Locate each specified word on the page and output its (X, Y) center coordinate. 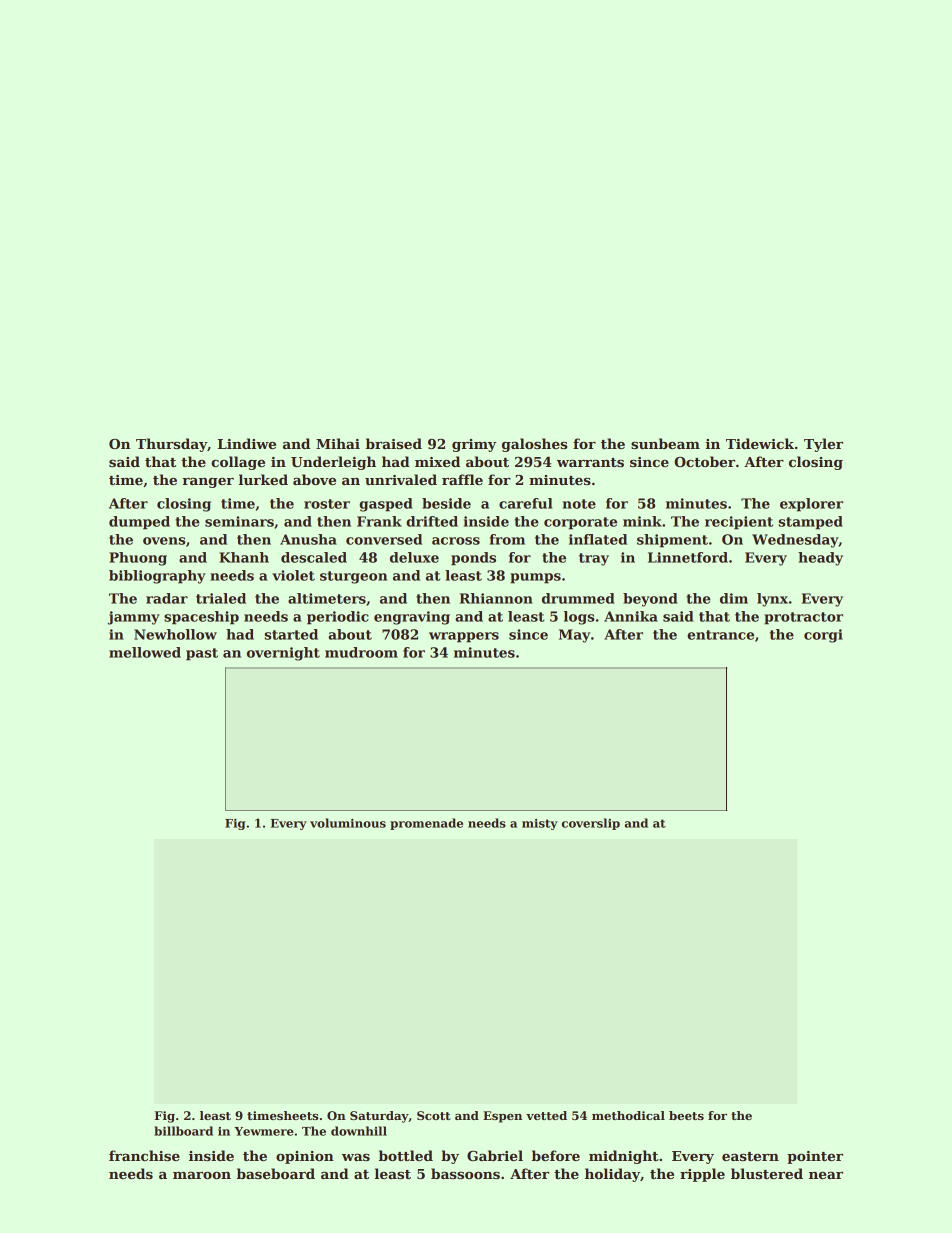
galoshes (534, 445)
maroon (202, 1175)
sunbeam (665, 443)
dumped (139, 523)
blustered (767, 1173)
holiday (612, 1175)
